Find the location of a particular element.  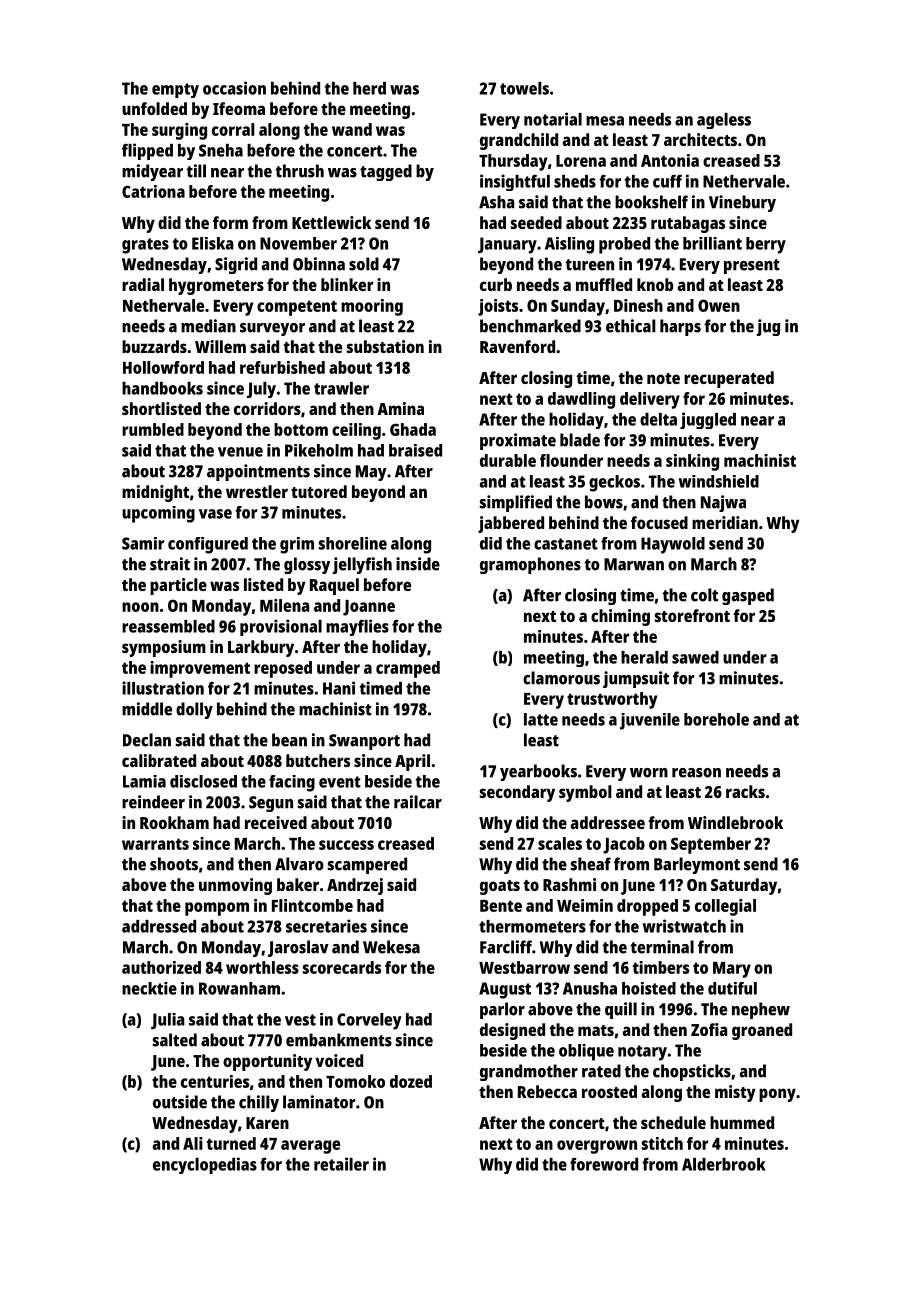

reassembled is located at coordinates (168, 626).
